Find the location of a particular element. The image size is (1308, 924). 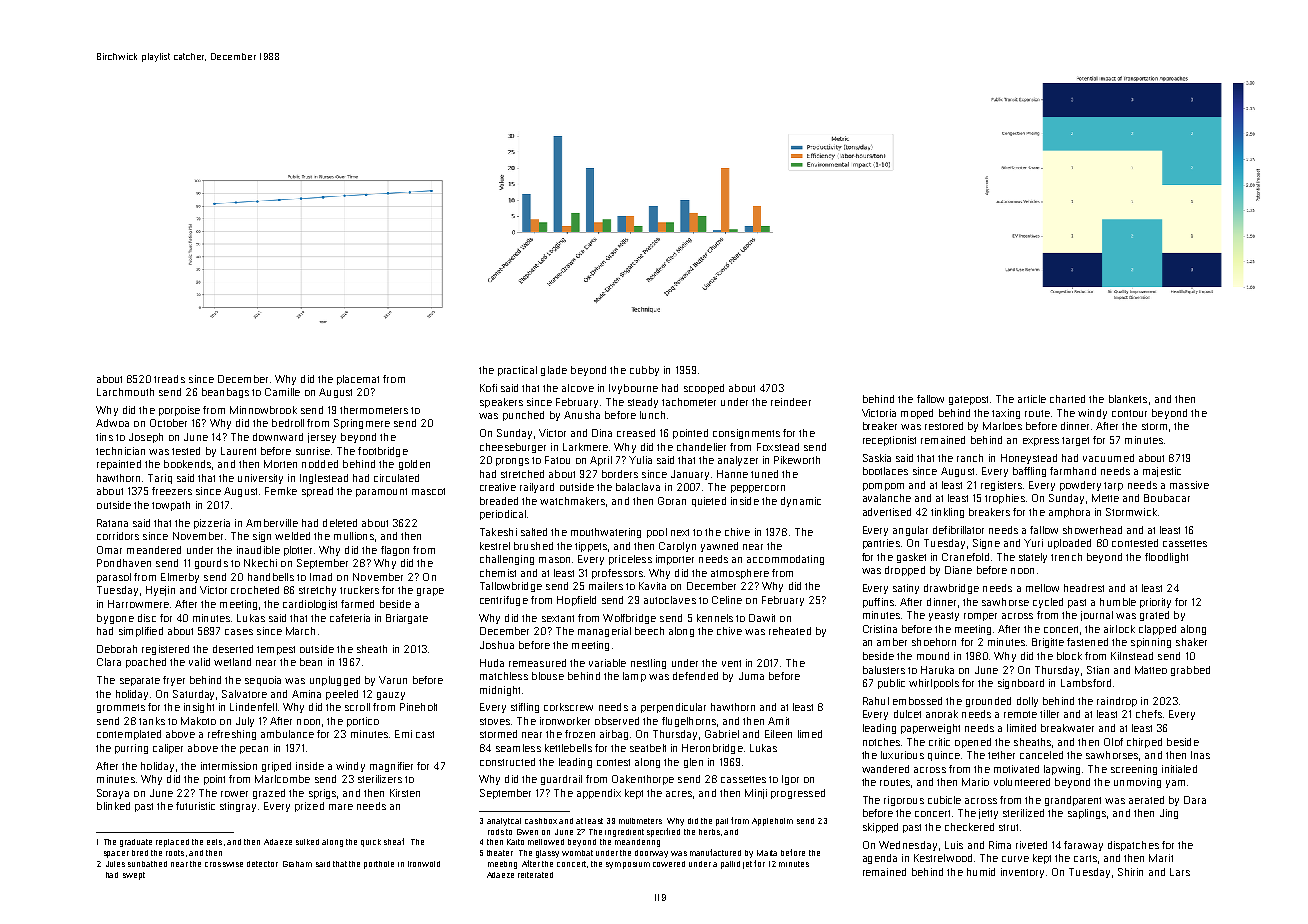

Amit is located at coordinates (778, 721).
